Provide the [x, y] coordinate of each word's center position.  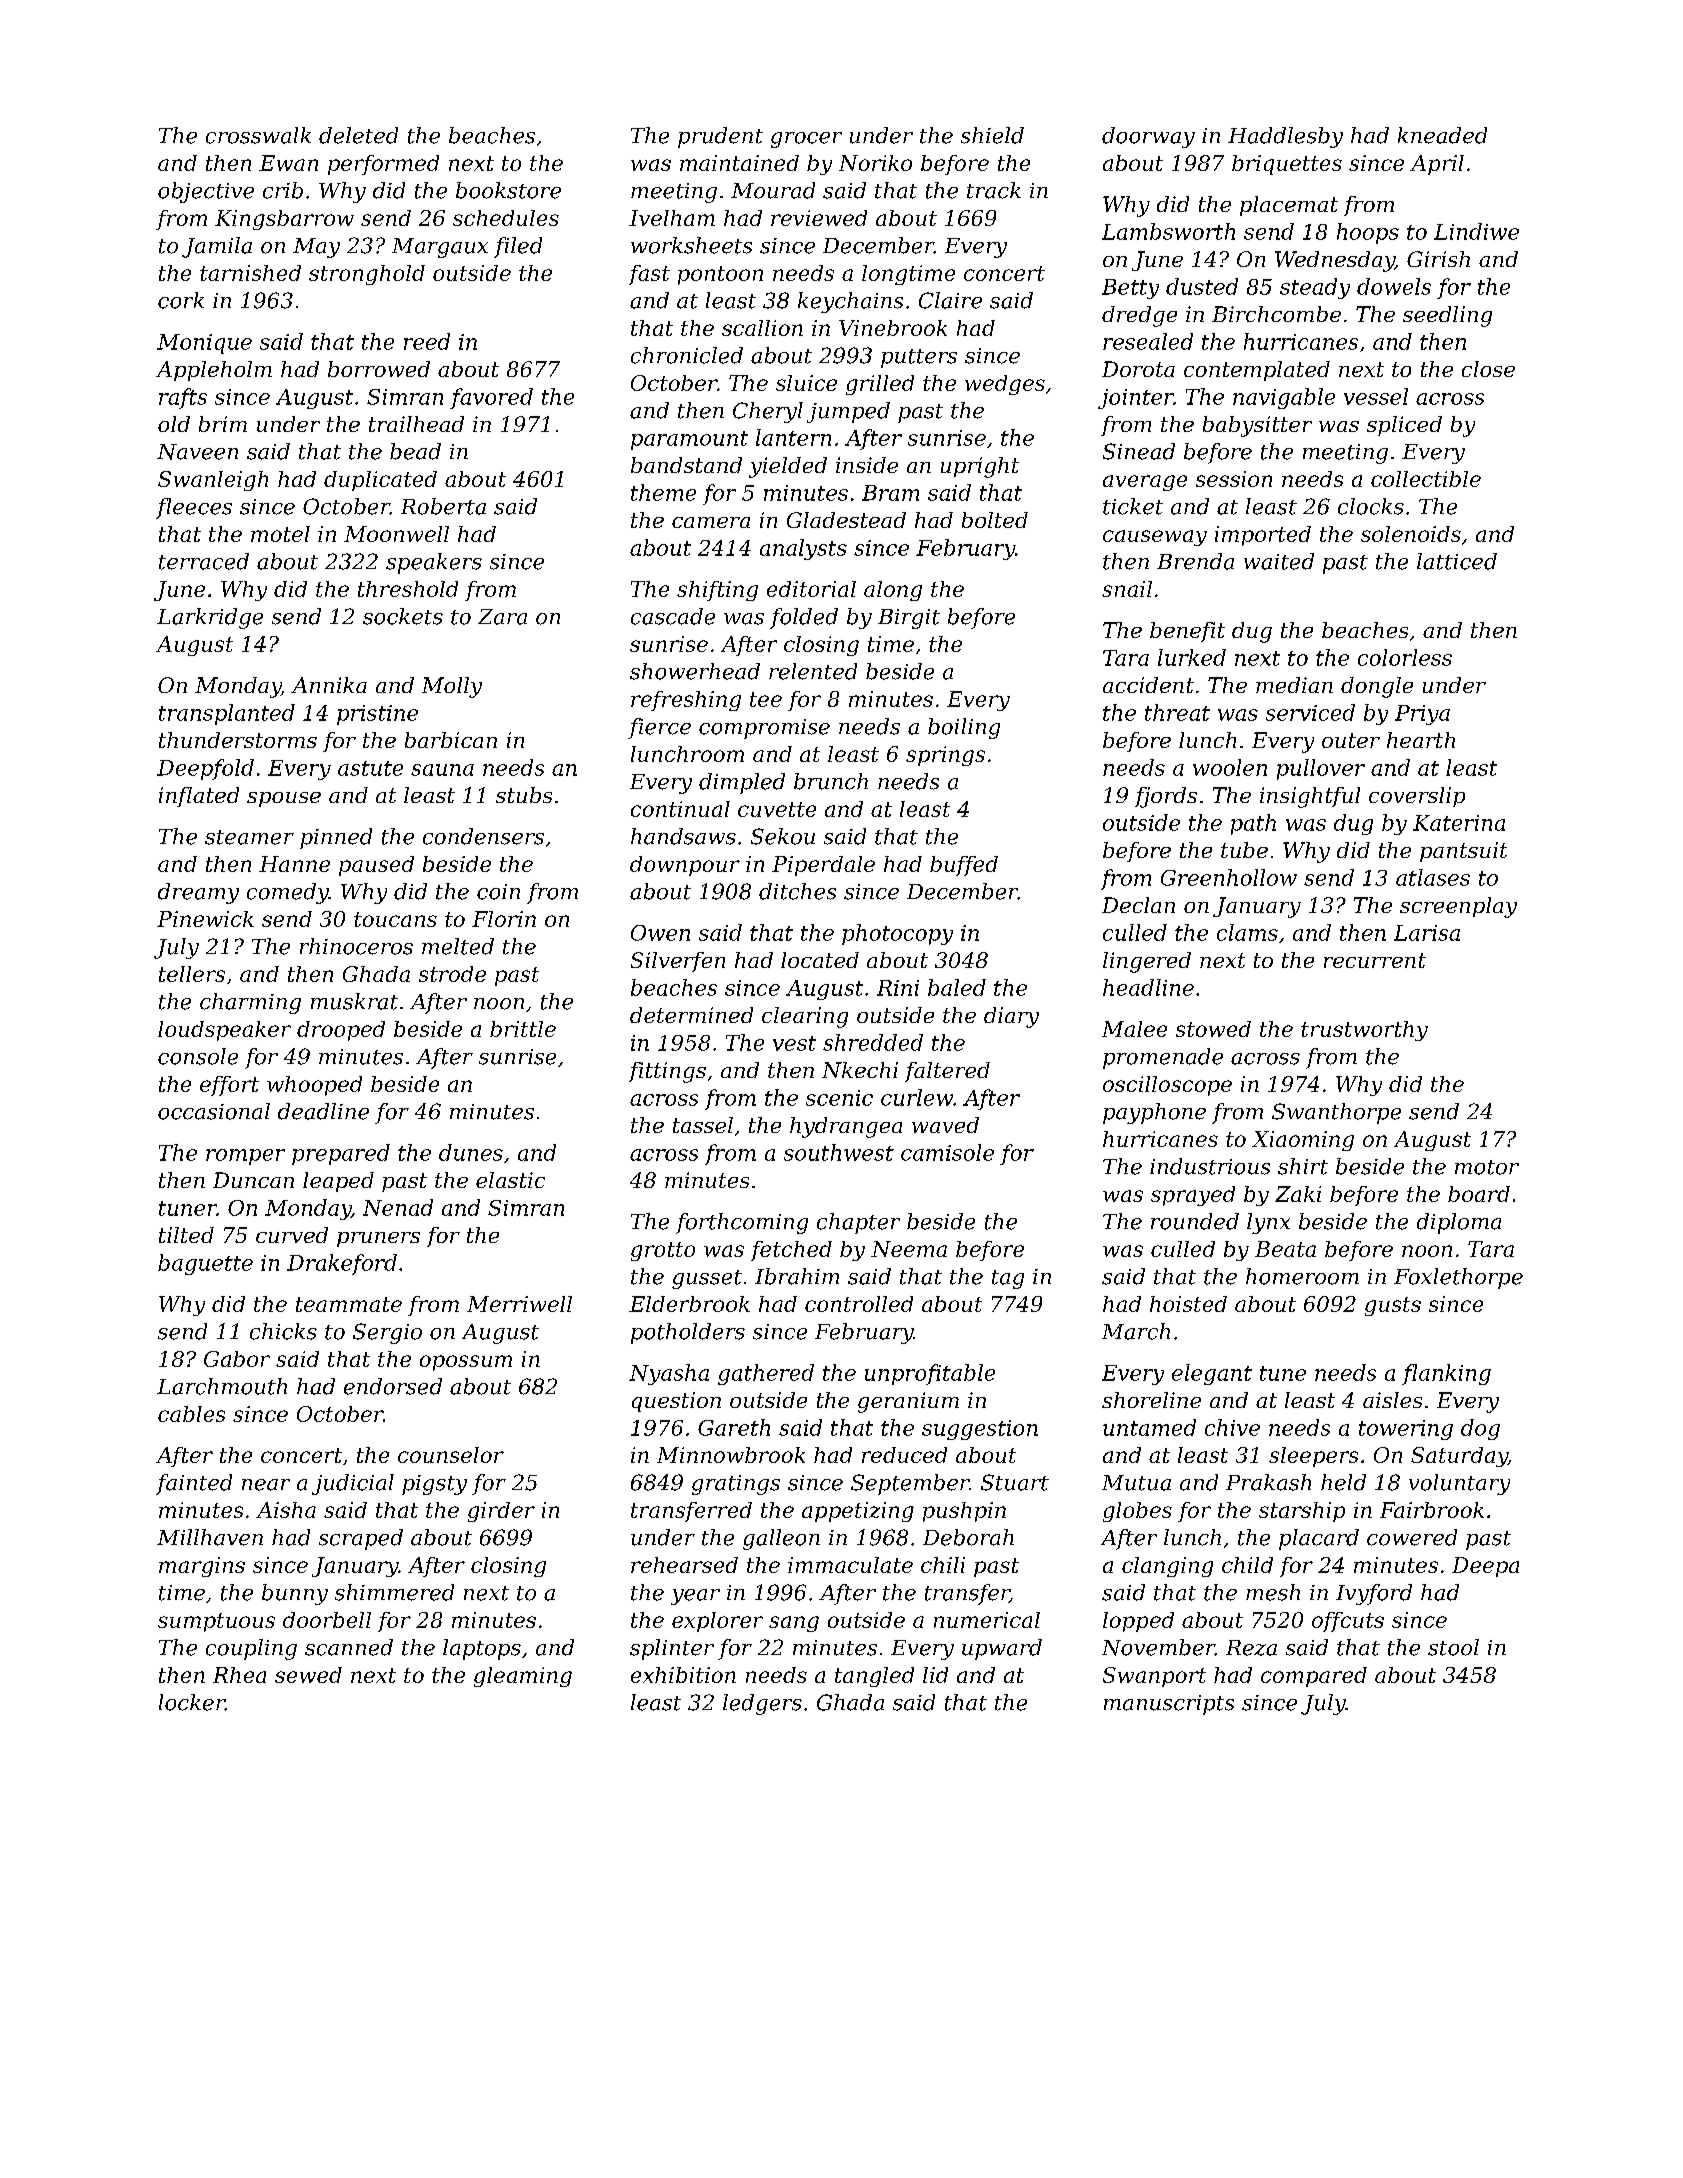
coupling [251, 1649]
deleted [358, 135]
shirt [1303, 1166]
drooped [341, 1031]
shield [992, 135]
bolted [995, 520]
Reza [1251, 1648]
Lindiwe [1476, 231]
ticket [1133, 506]
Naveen [197, 452]
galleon [781, 1539]
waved [945, 1125]
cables [191, 1414]
